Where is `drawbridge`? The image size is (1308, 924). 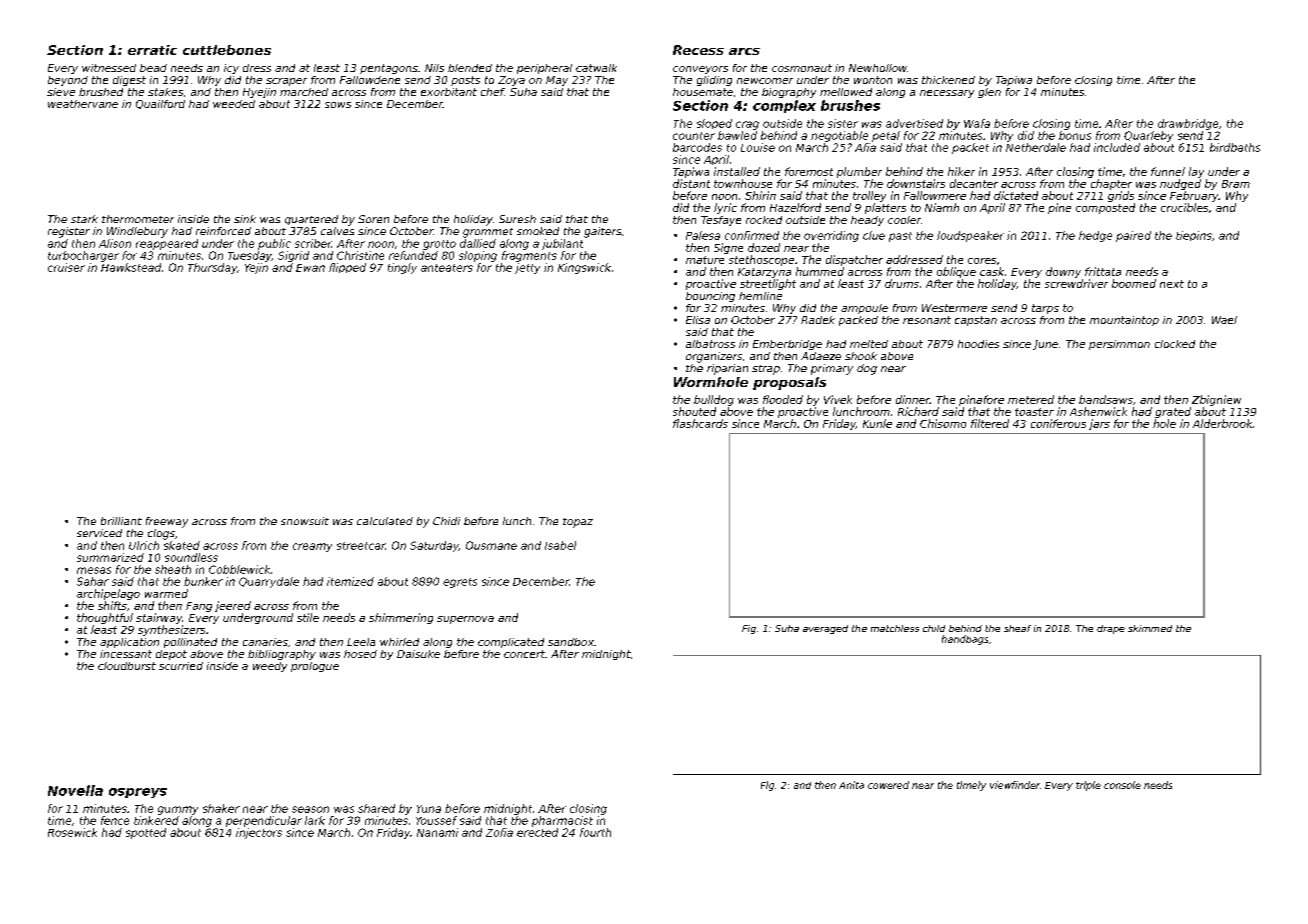 drawbridge is located at coordinates (1188, 124).
